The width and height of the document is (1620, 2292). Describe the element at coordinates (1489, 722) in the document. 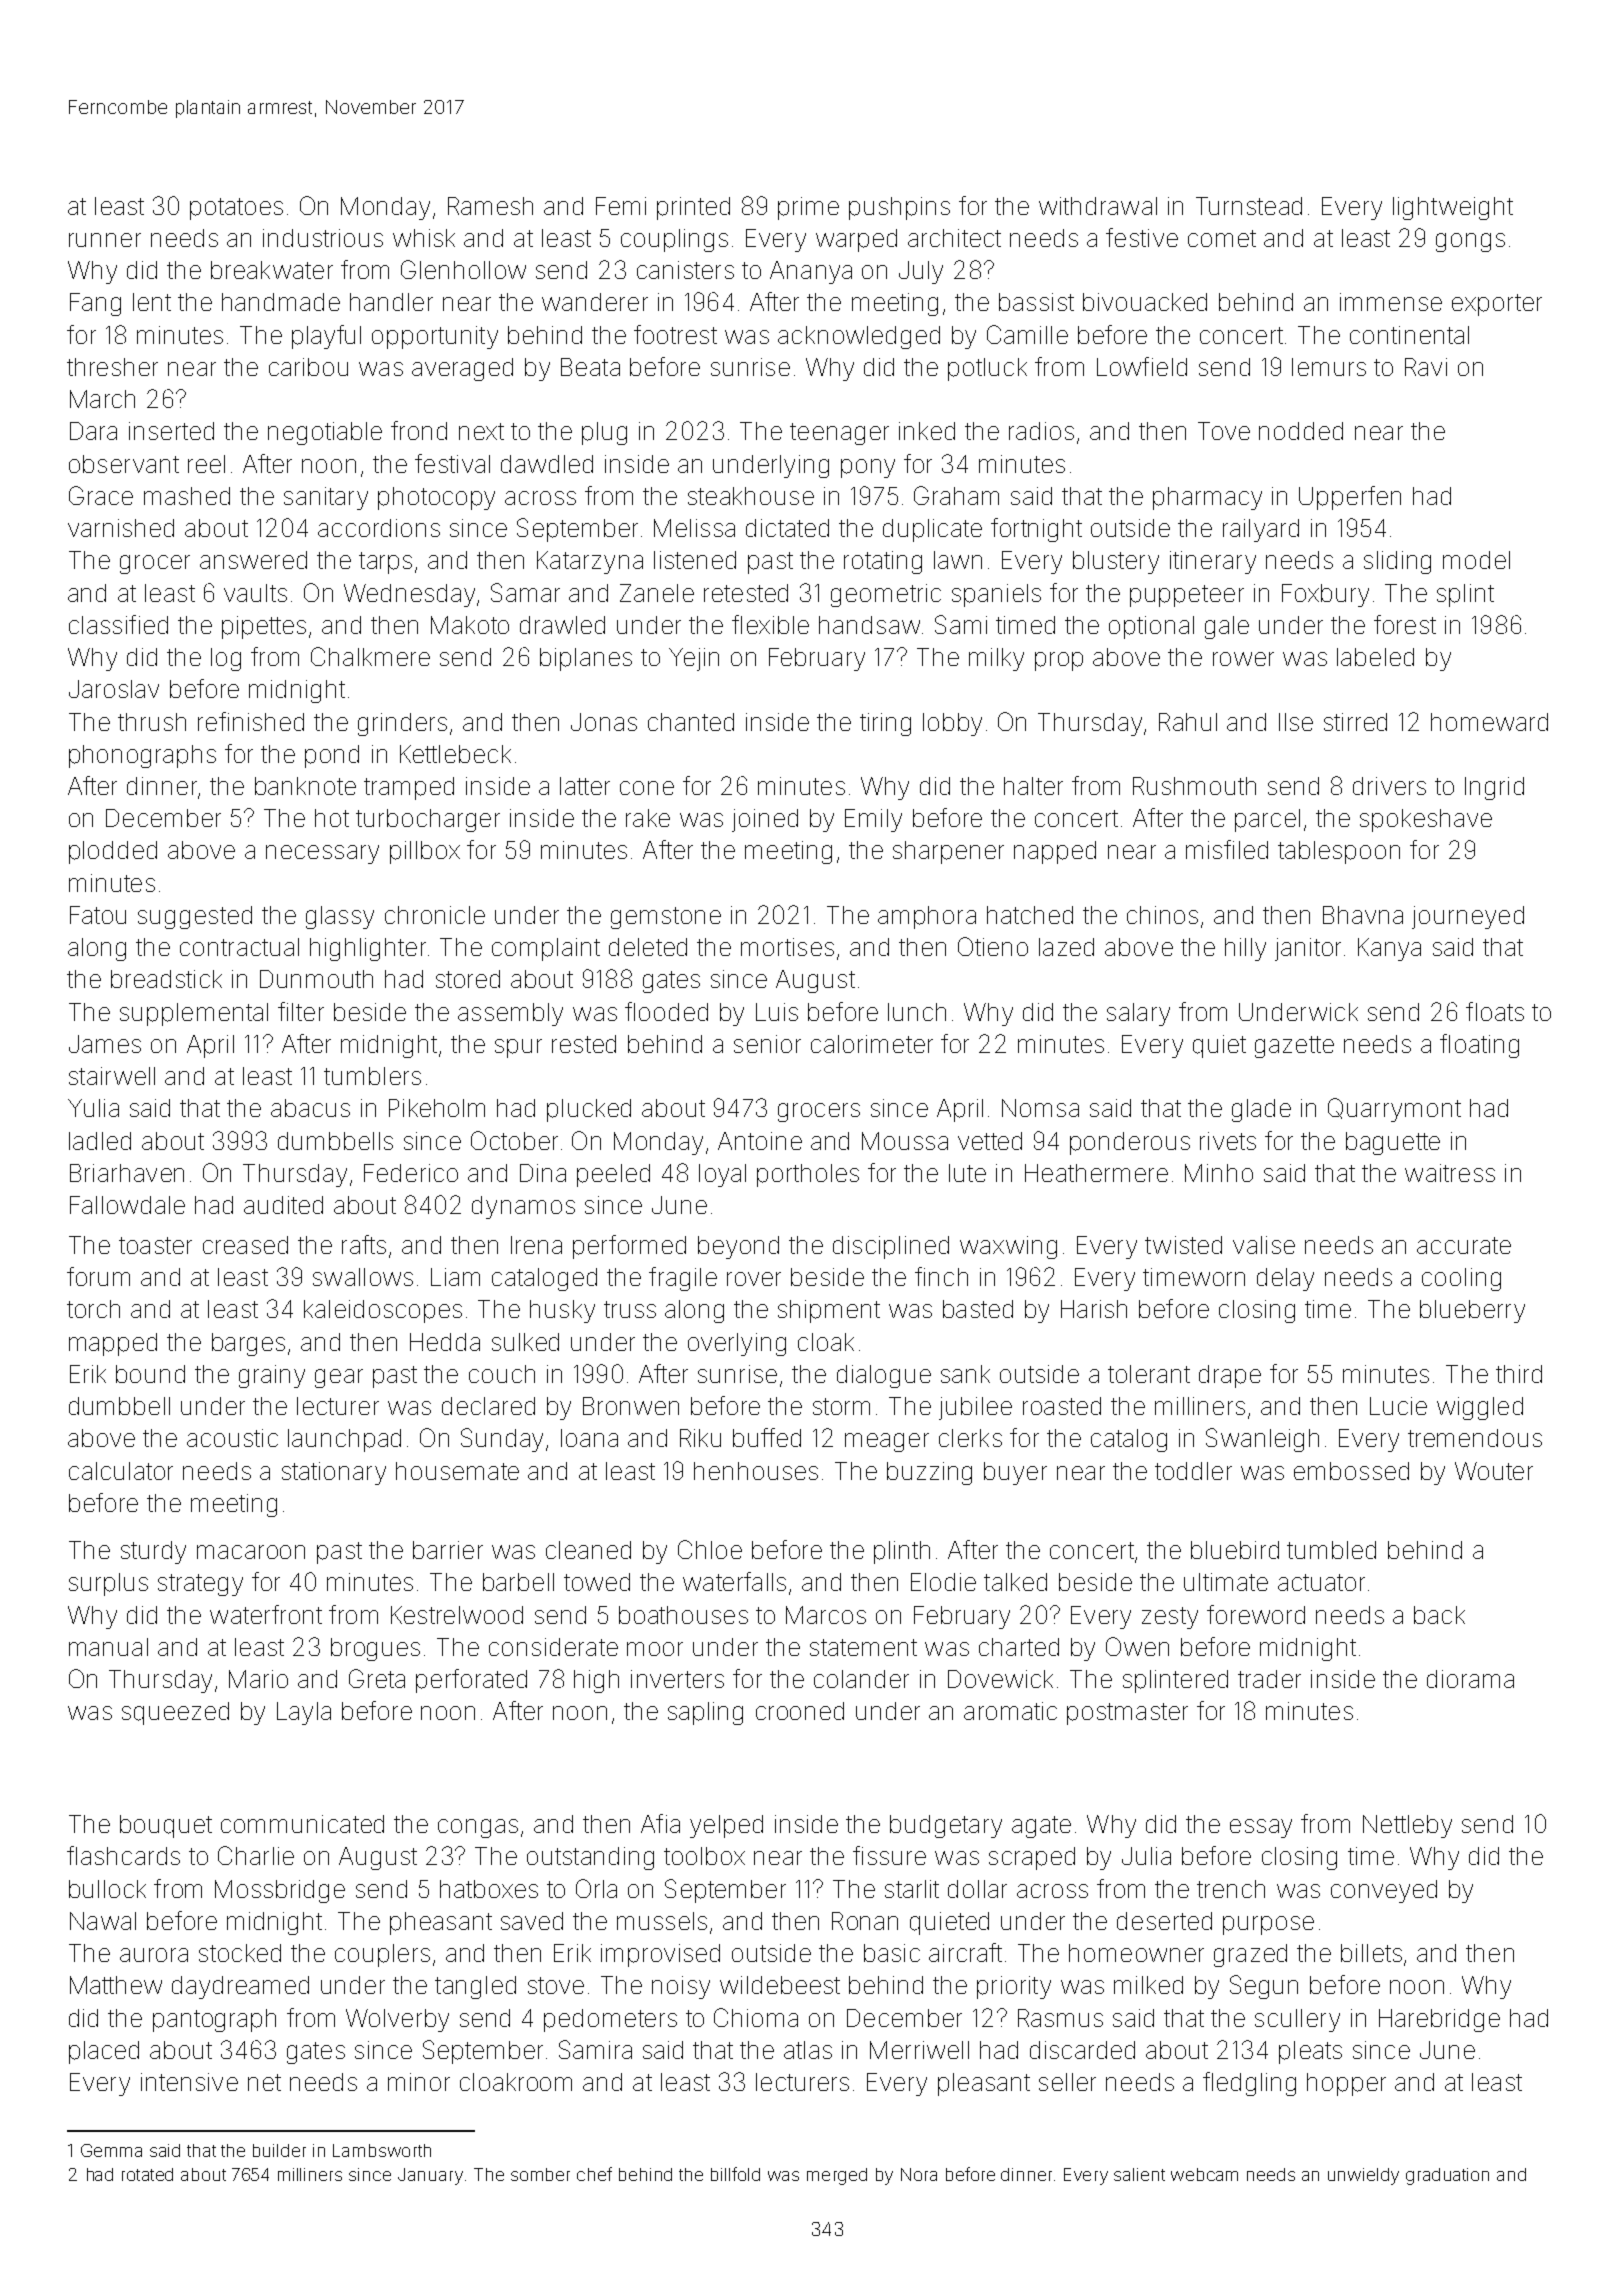

I see `homeward` at that location.
